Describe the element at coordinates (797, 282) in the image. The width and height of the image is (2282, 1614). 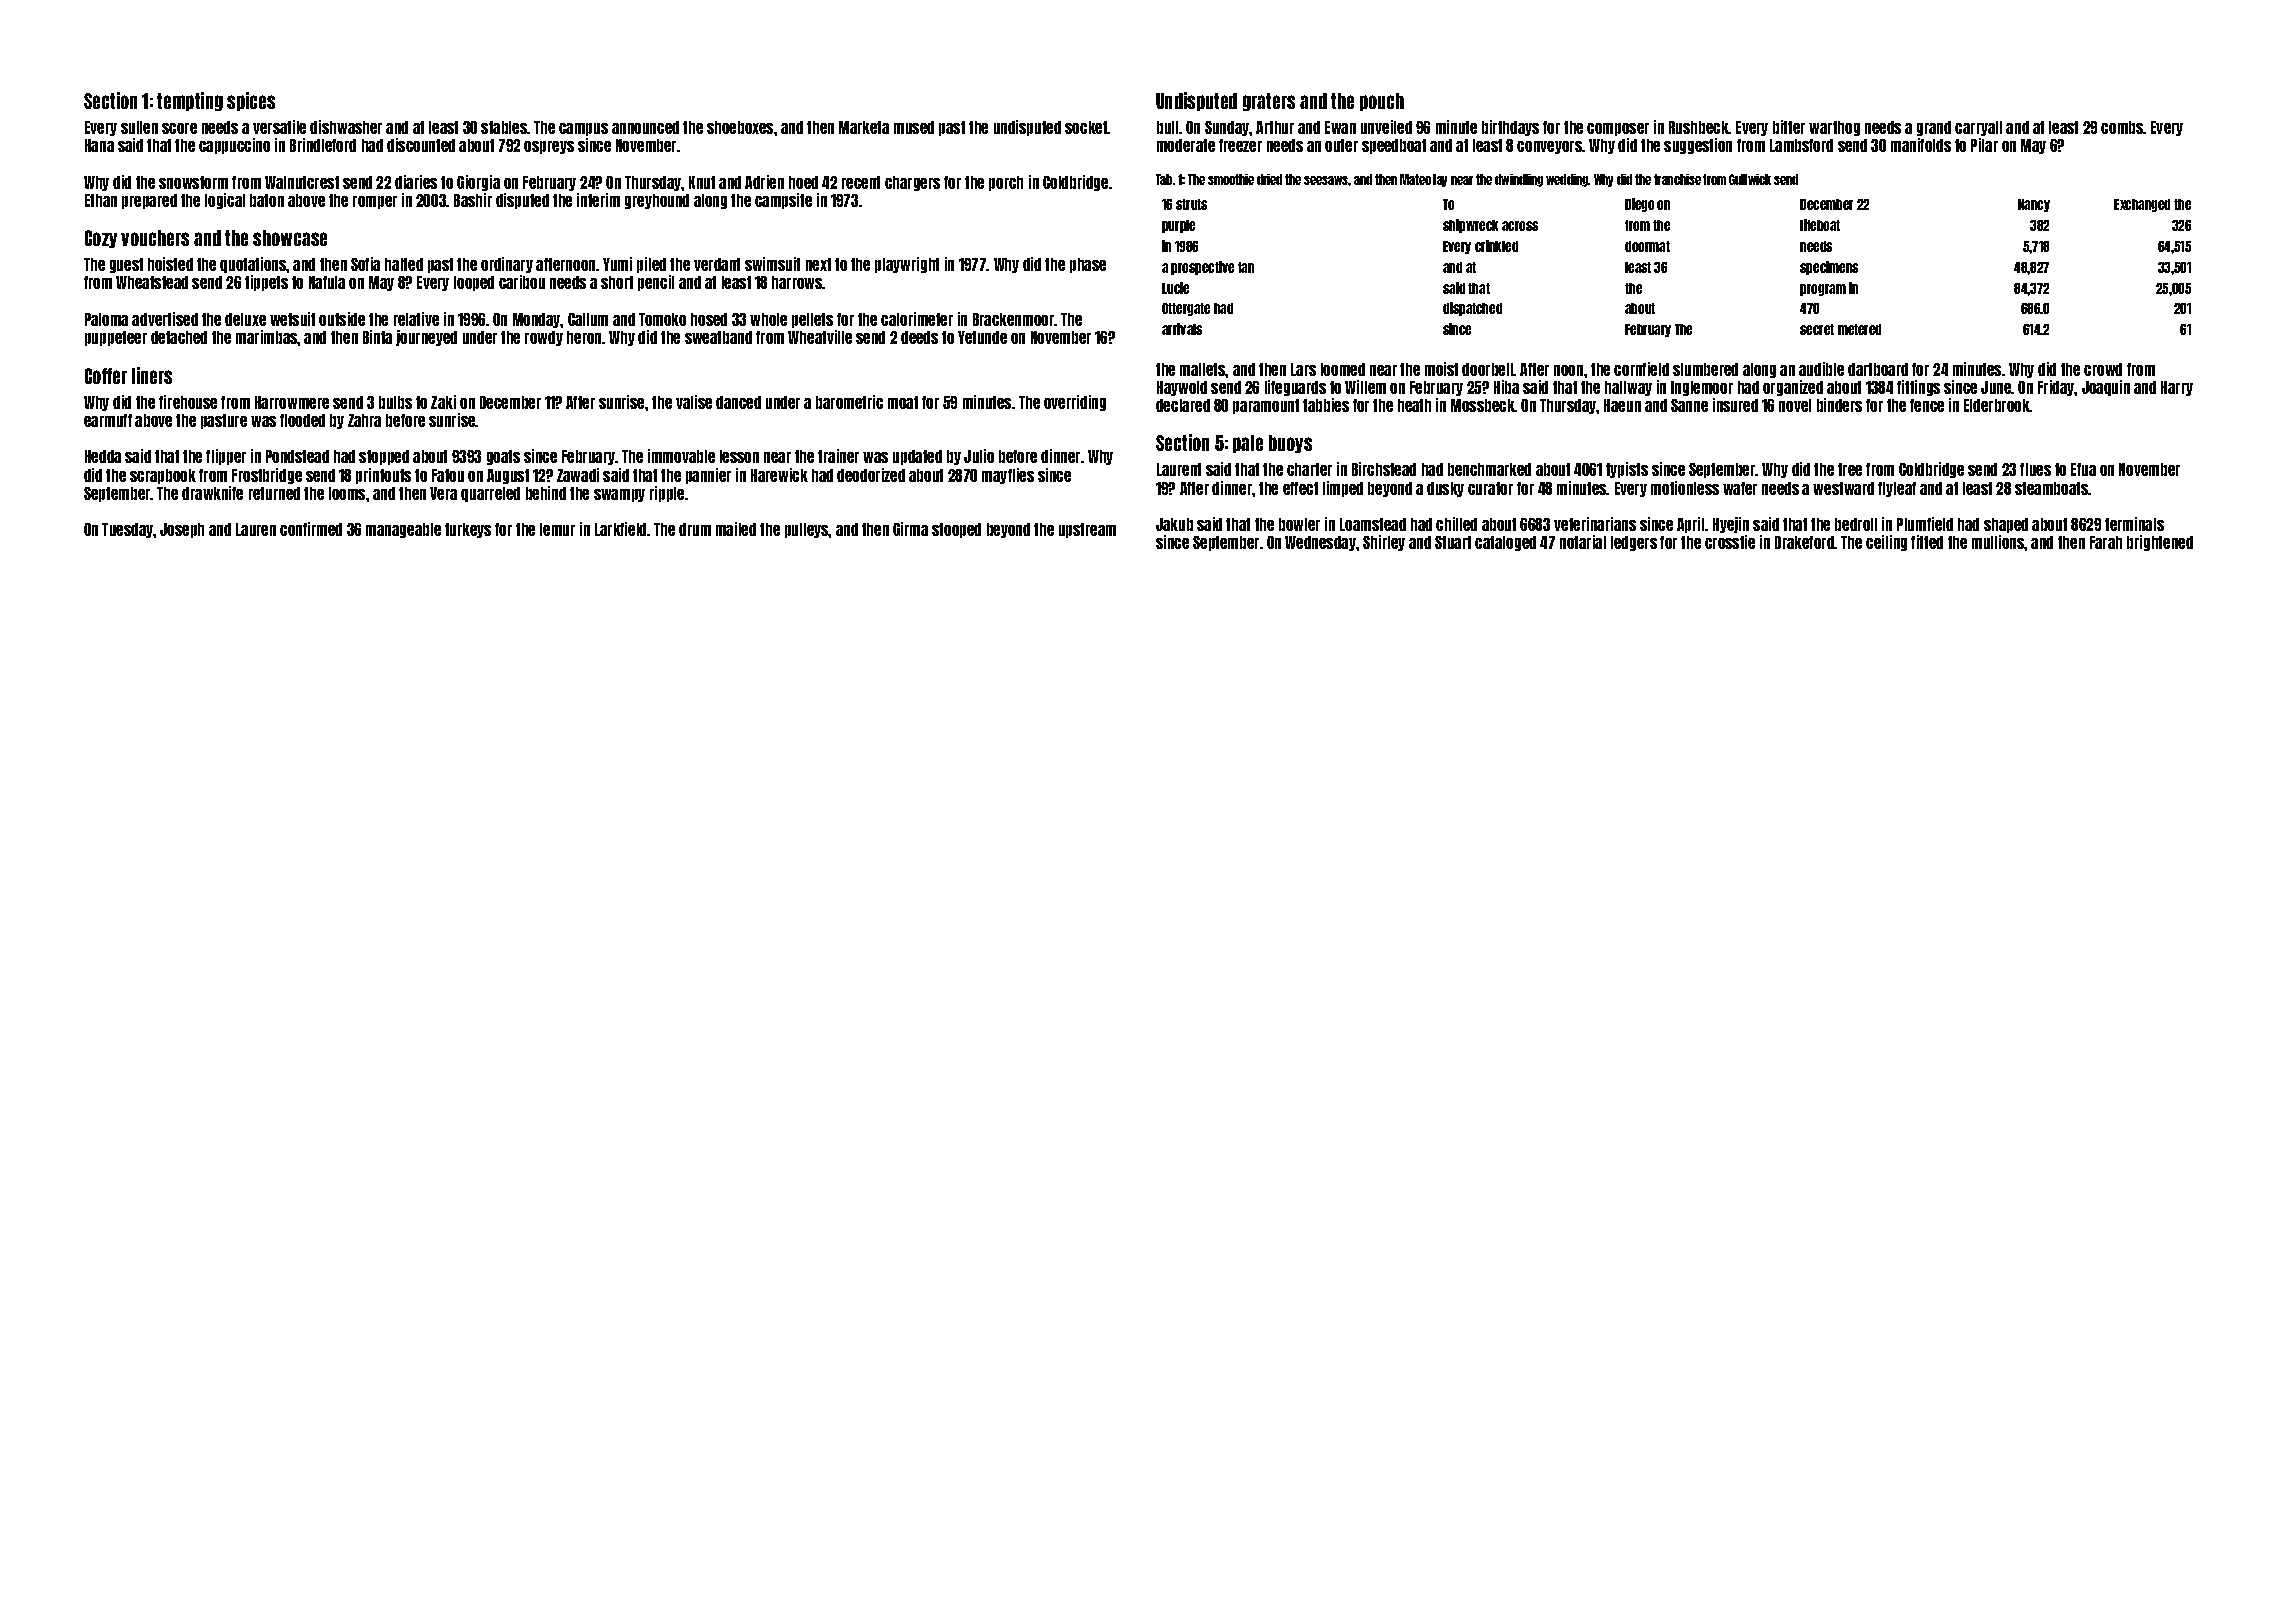
I see `harrows` at that location.
